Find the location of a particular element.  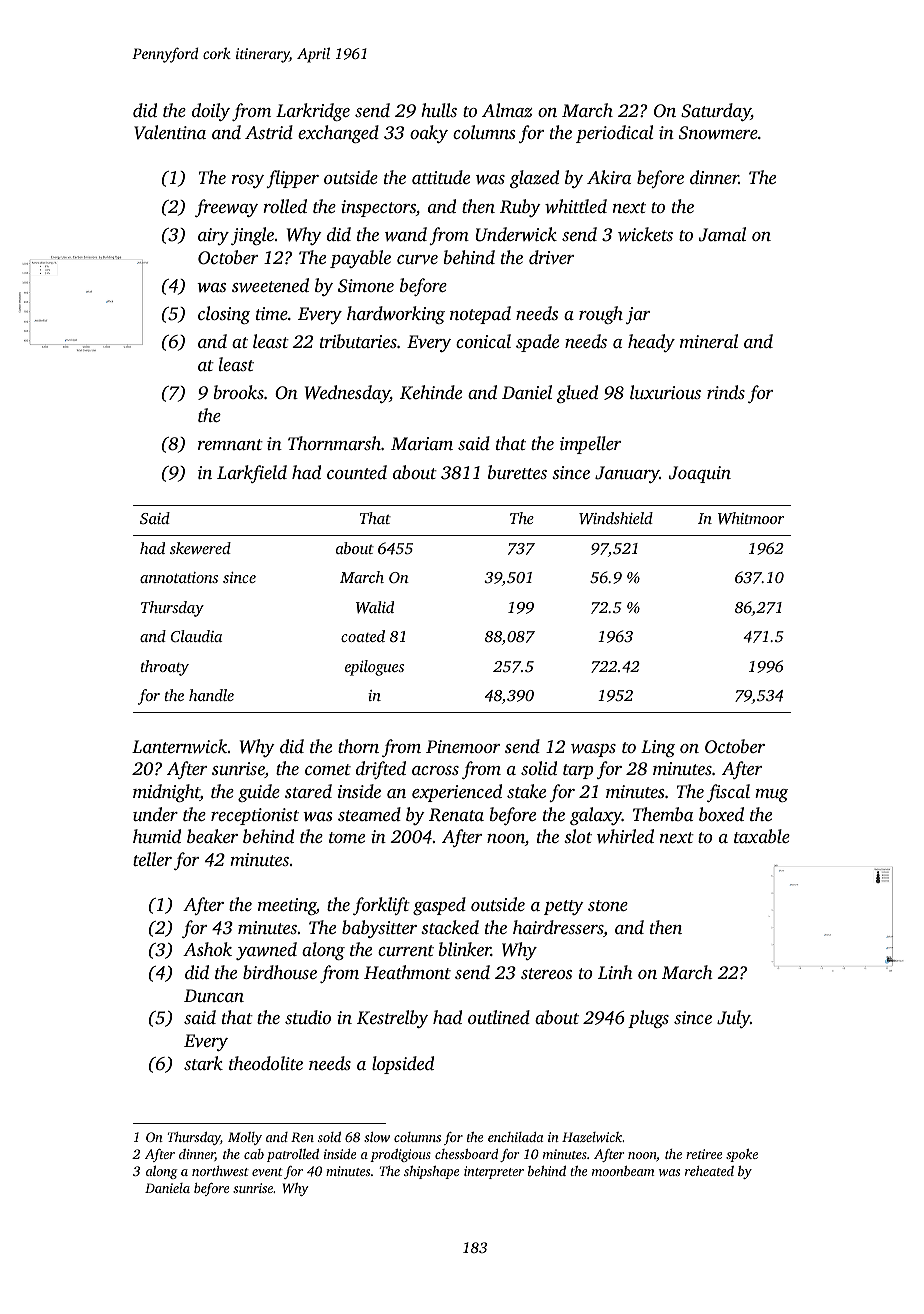

lopsided is located at coordinates (403, 1065).
